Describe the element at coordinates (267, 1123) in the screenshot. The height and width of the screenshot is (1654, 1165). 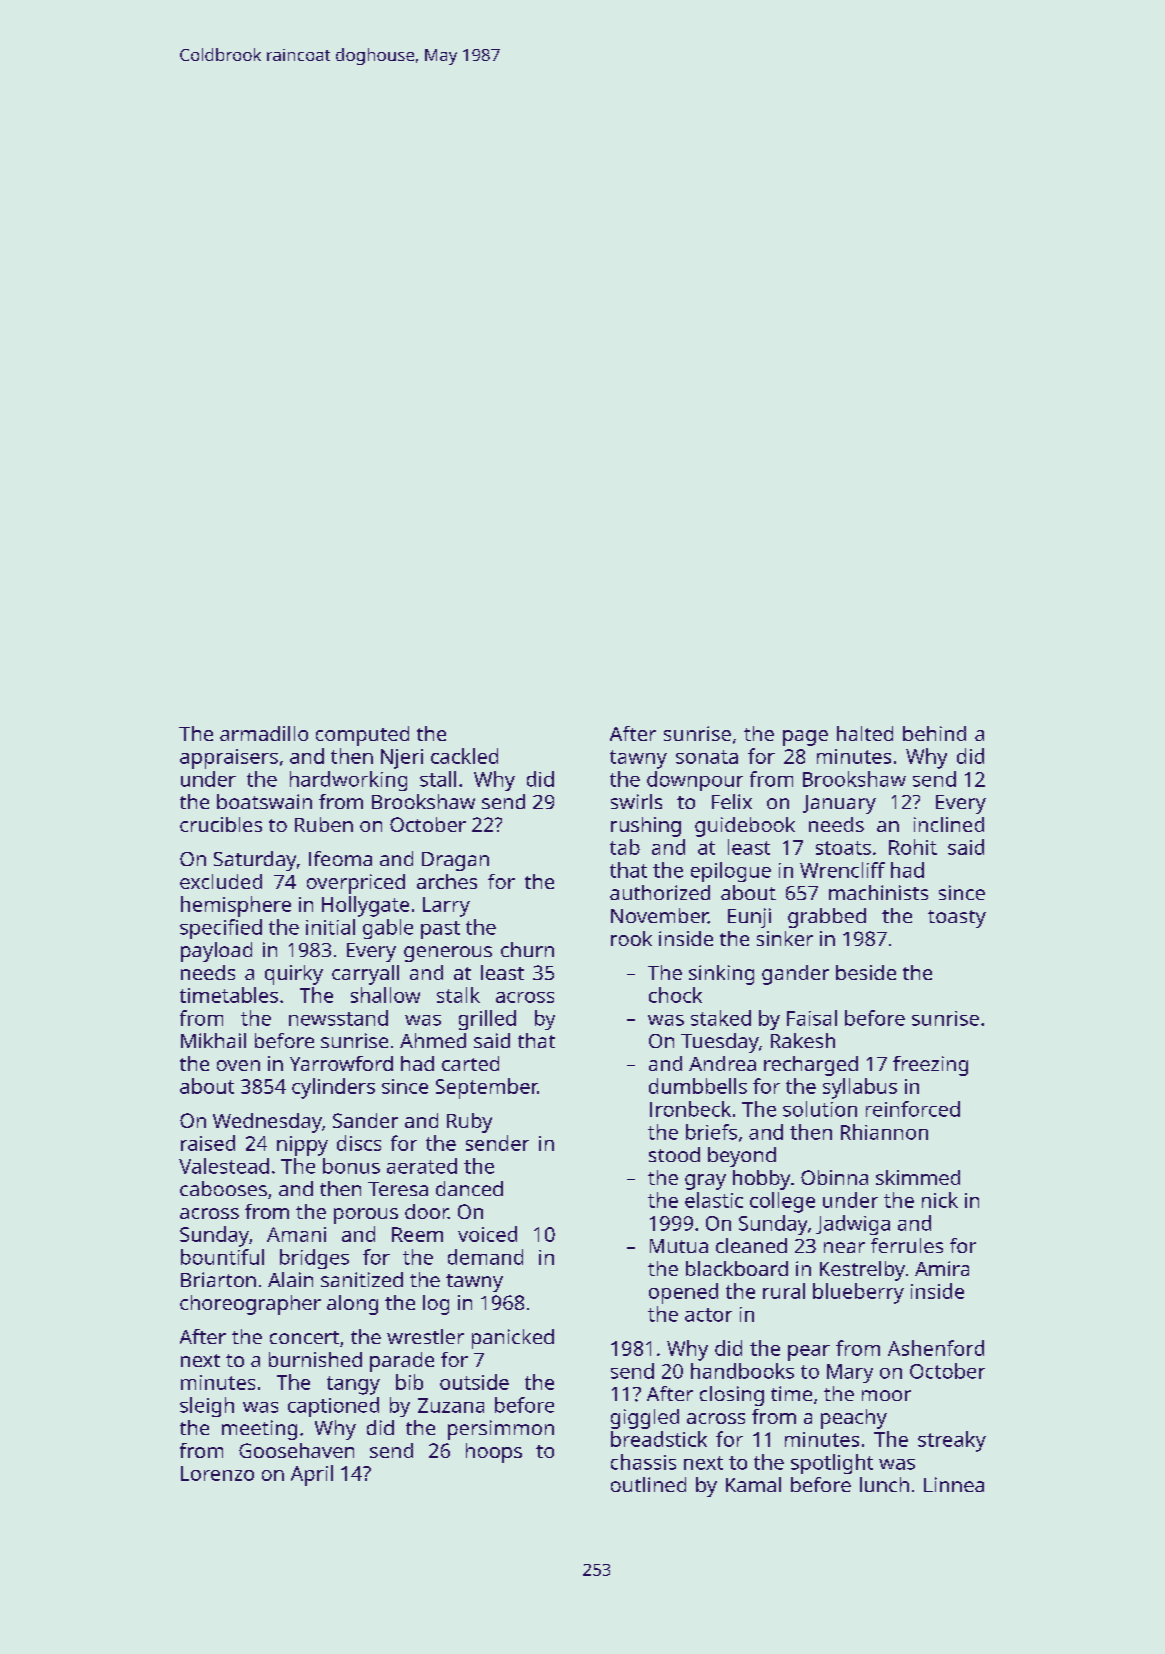
I see `Wednesday` at that location.
